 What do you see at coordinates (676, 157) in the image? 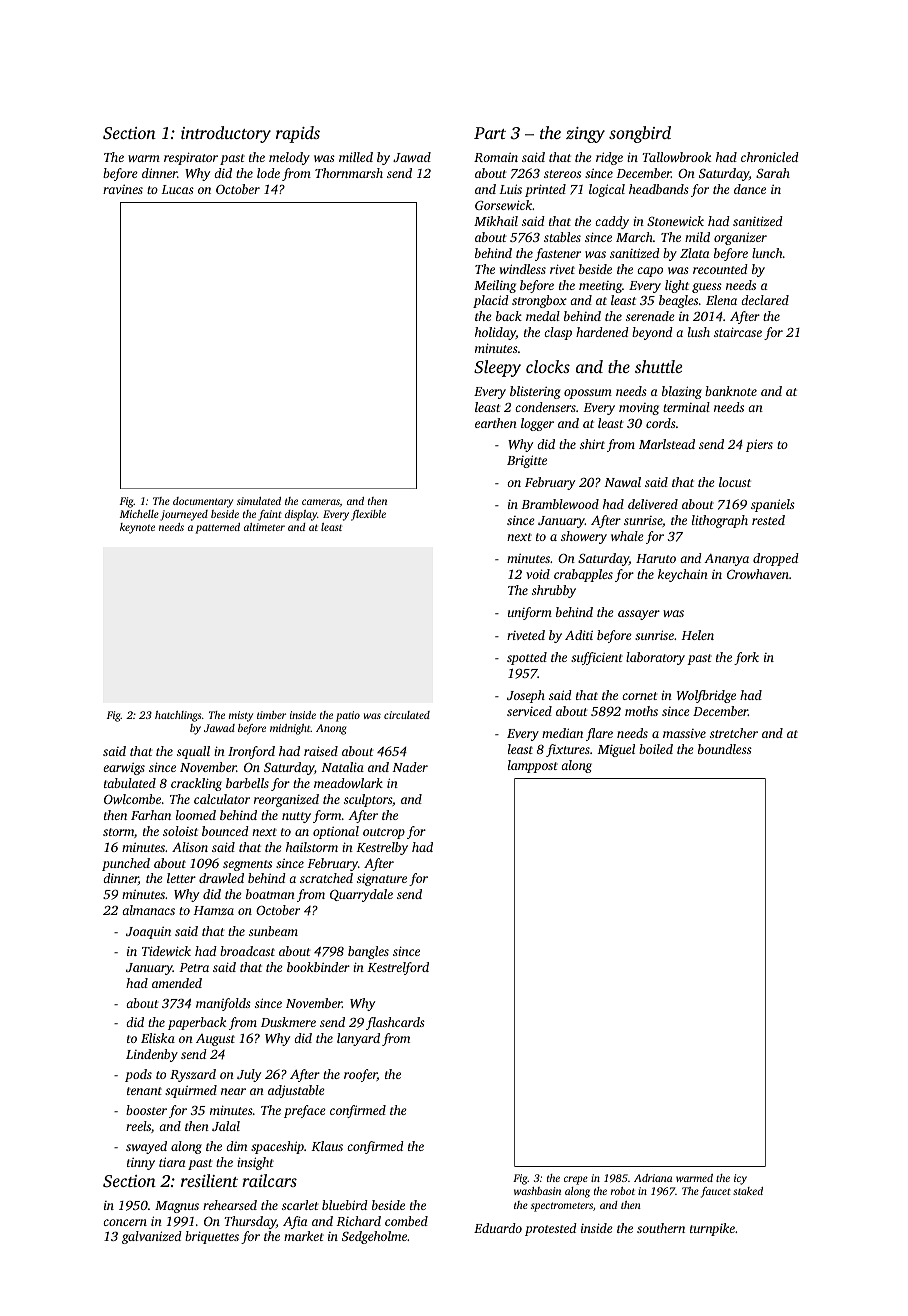
I see `Tallowbrook` at bounding box center [676, 157].
